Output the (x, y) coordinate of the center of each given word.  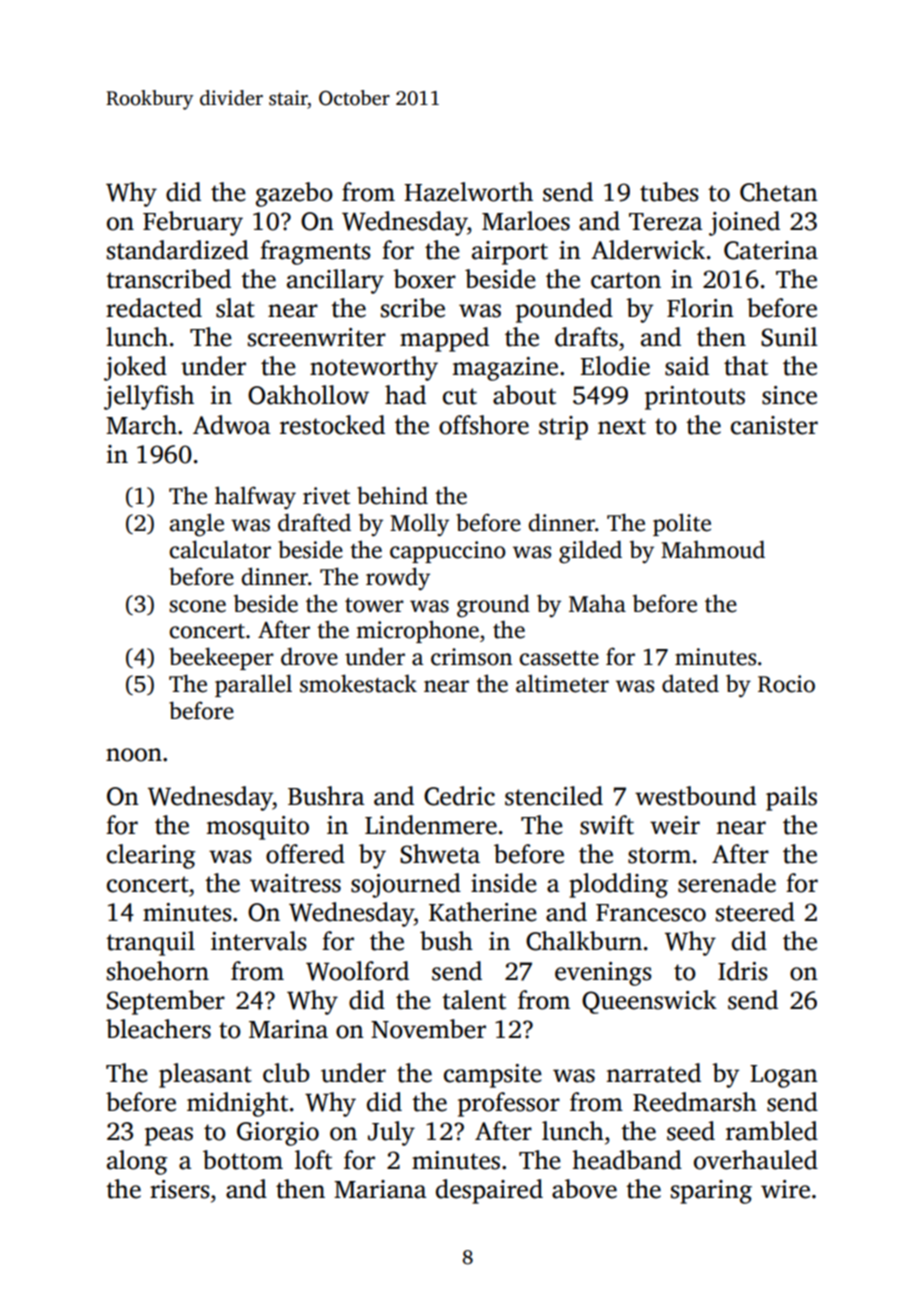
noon (134, 755)
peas (169, 1136)
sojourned (406, 885)
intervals (259, 941)
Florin (700, 308)
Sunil (789, 337)
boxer (424, 279)
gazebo (294, 194)
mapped (444, 339)
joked (135, 368)
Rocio (786, 684)
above (584, 1189)
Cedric (459, 796)
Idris (743, 971)
